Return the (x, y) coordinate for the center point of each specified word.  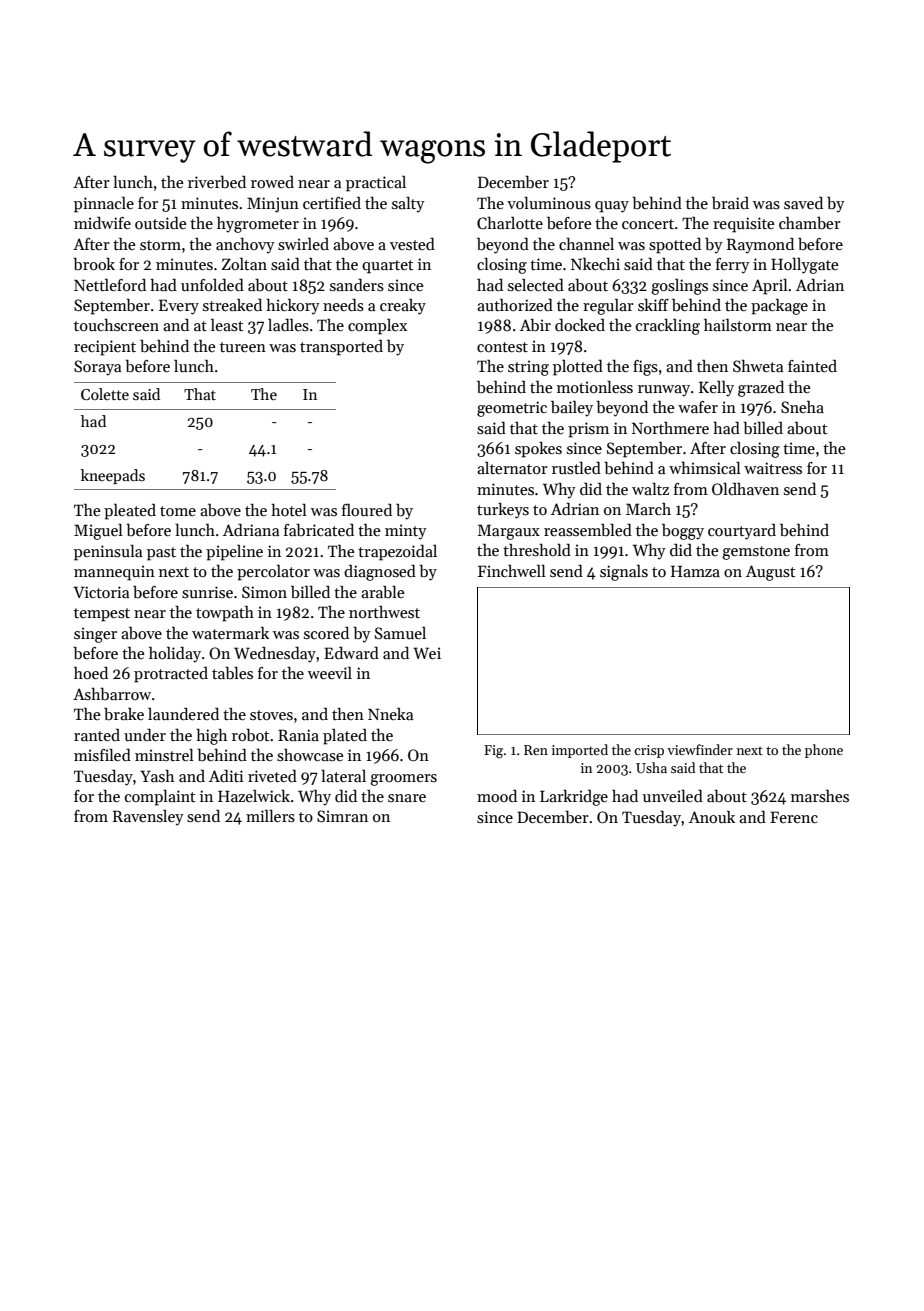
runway (664, 391)
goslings (679, 287)
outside (161, 223)
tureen (243, 347)
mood (497, 795)
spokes (538, 450)
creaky (403, 307)
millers (270, 816)
